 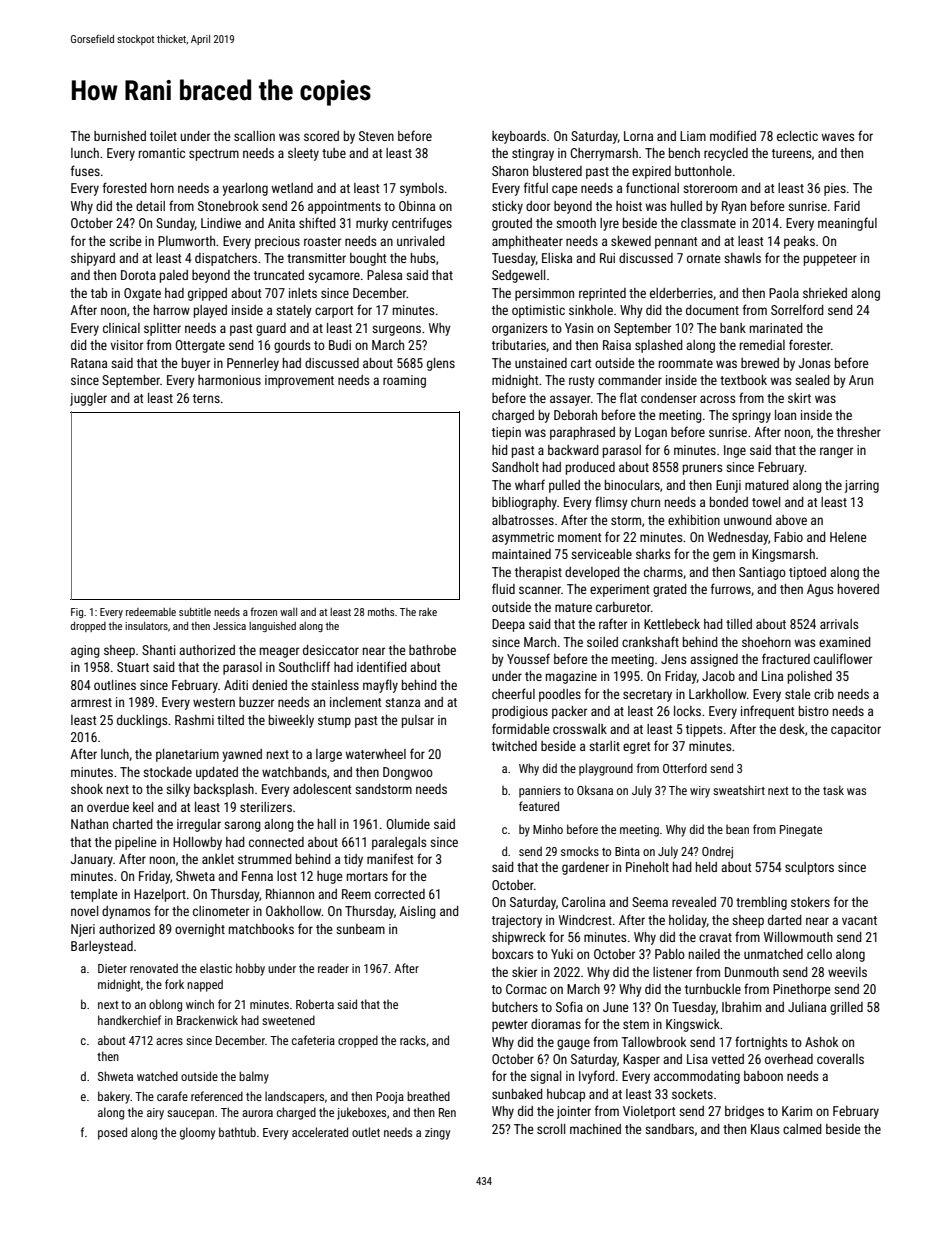 What do you see at coordinates (595, 1129) in the screenshot?
I see `machined` at bounding box center [595, 1129].
